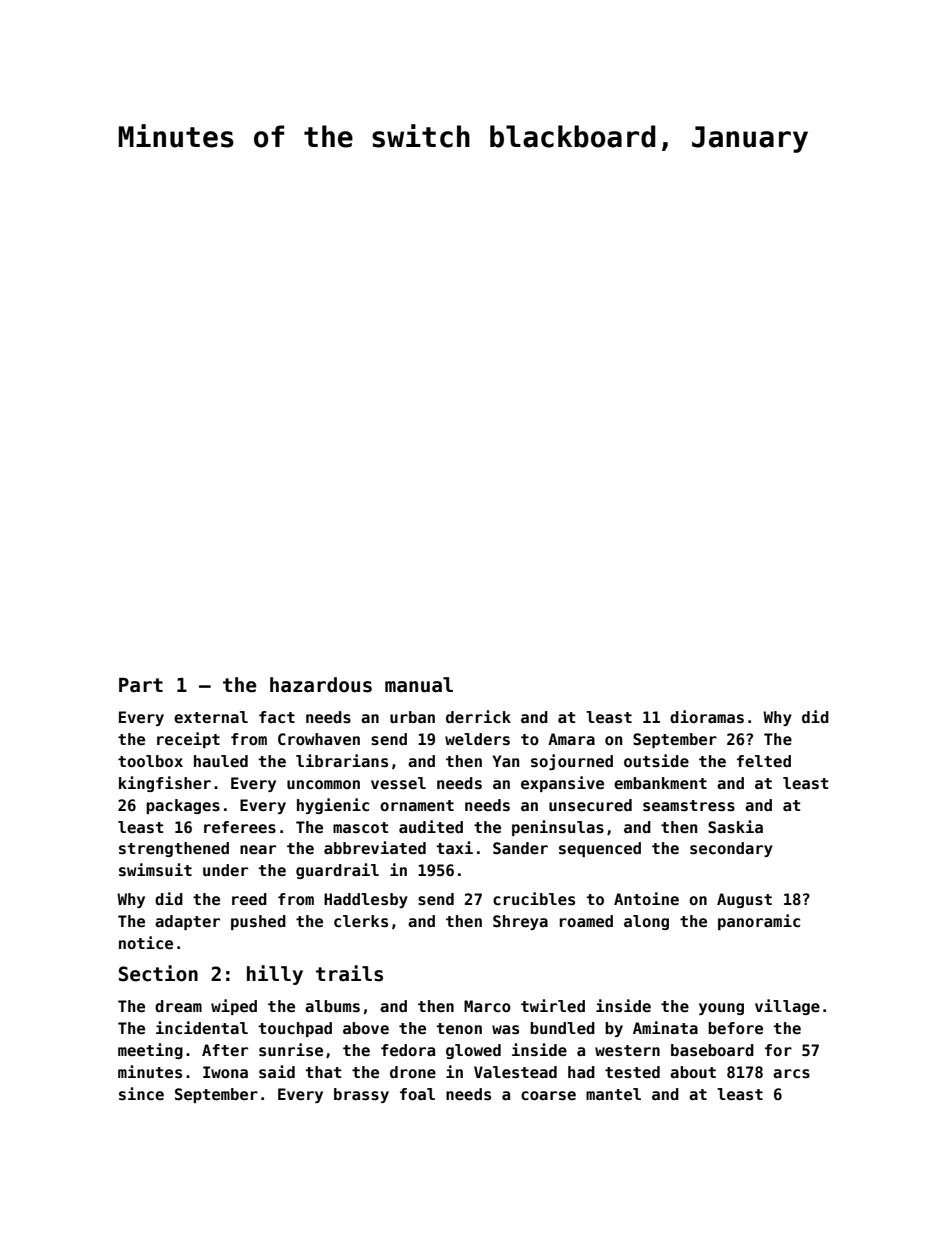 The width and height of the image is (952, 1233). What do you see at coordinates (487, 1006) in the image?
I see `Marco` at bounding box center [487, 1006].
